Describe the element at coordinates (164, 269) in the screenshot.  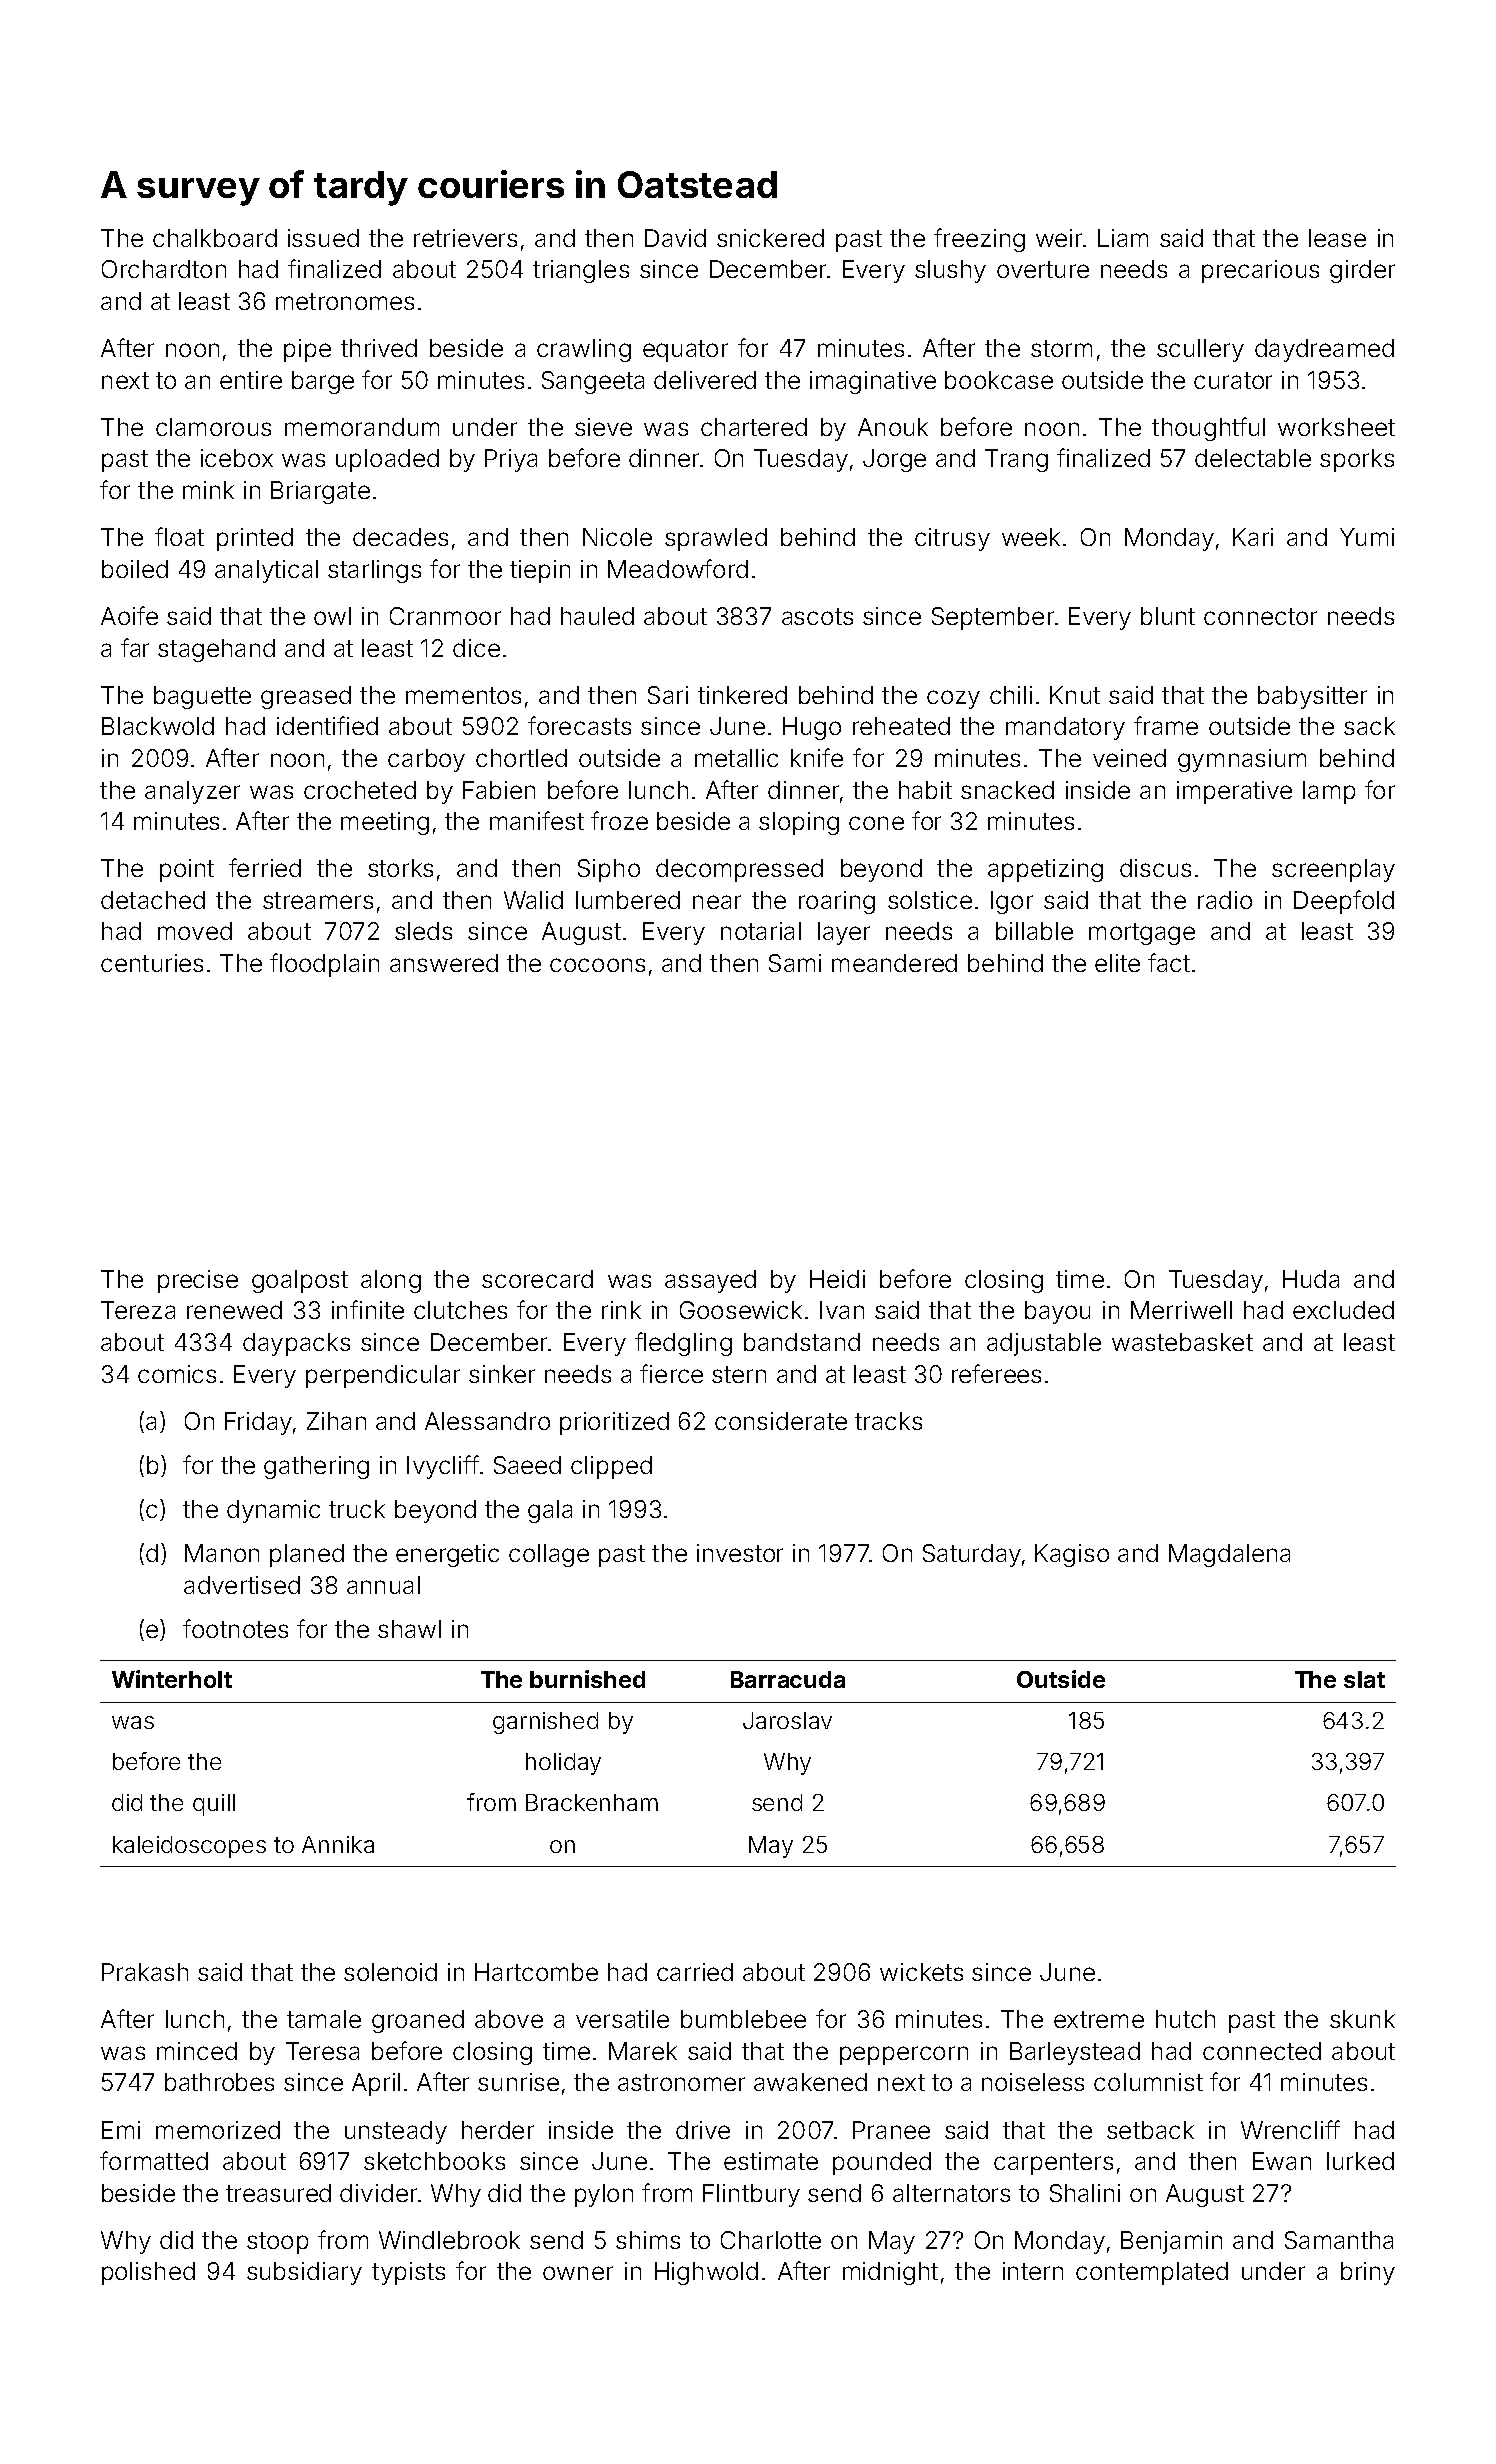
I see `Orchardton` at that location.
